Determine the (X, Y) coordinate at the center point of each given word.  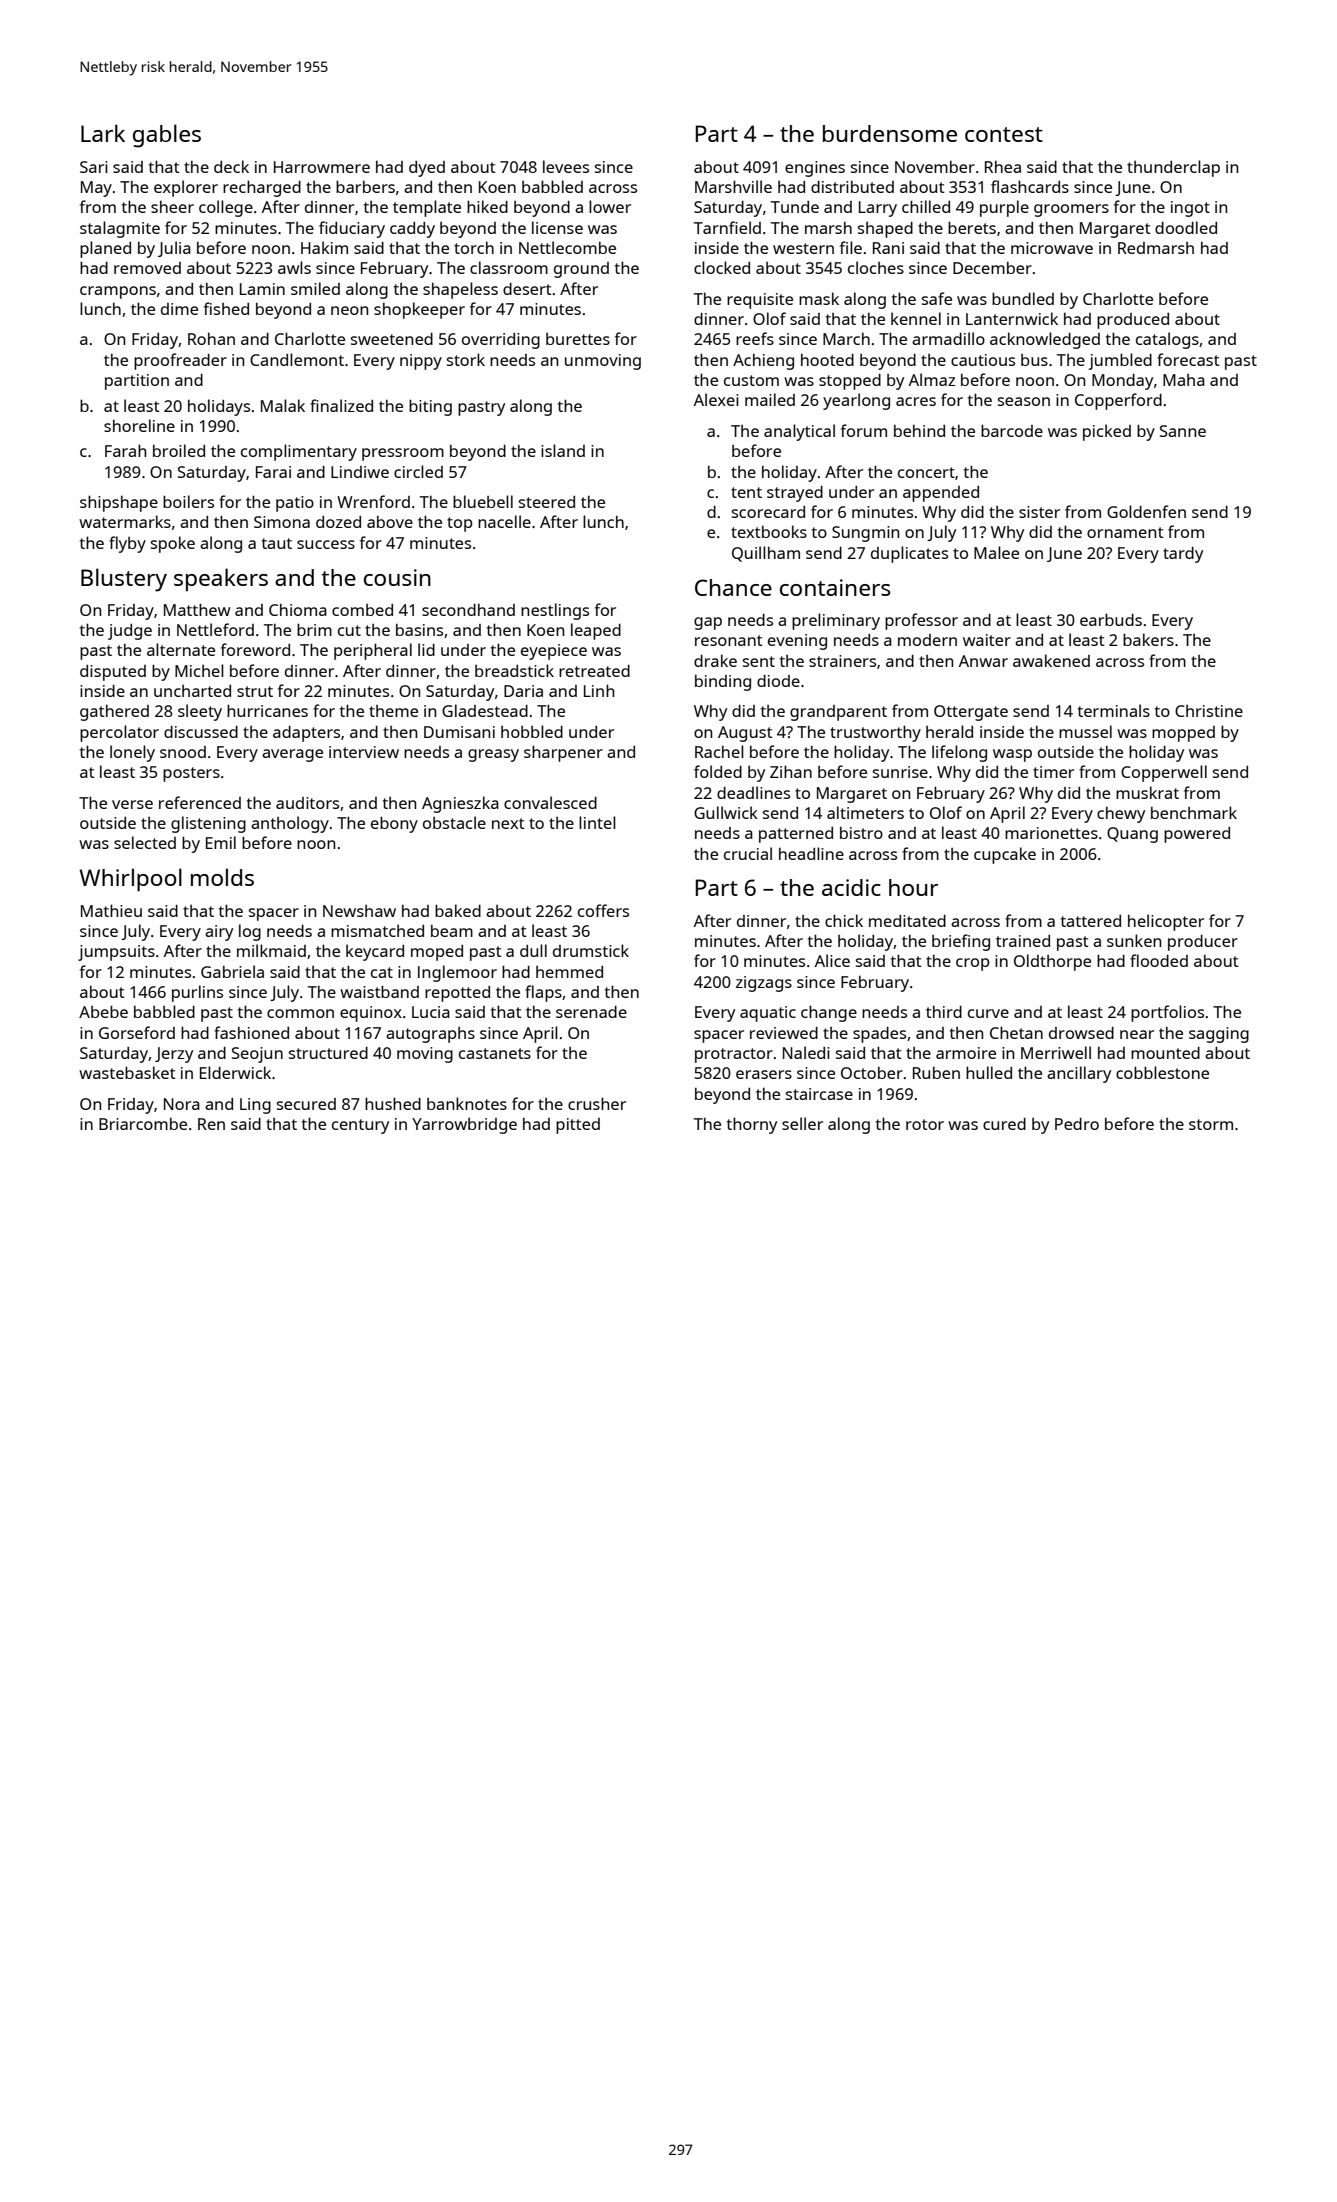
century (360, 1126)
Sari (94, 167)
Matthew (197, 609)
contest (1004, 134)
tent (746, 492)
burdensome (890, 133)
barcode (1012, 430)
